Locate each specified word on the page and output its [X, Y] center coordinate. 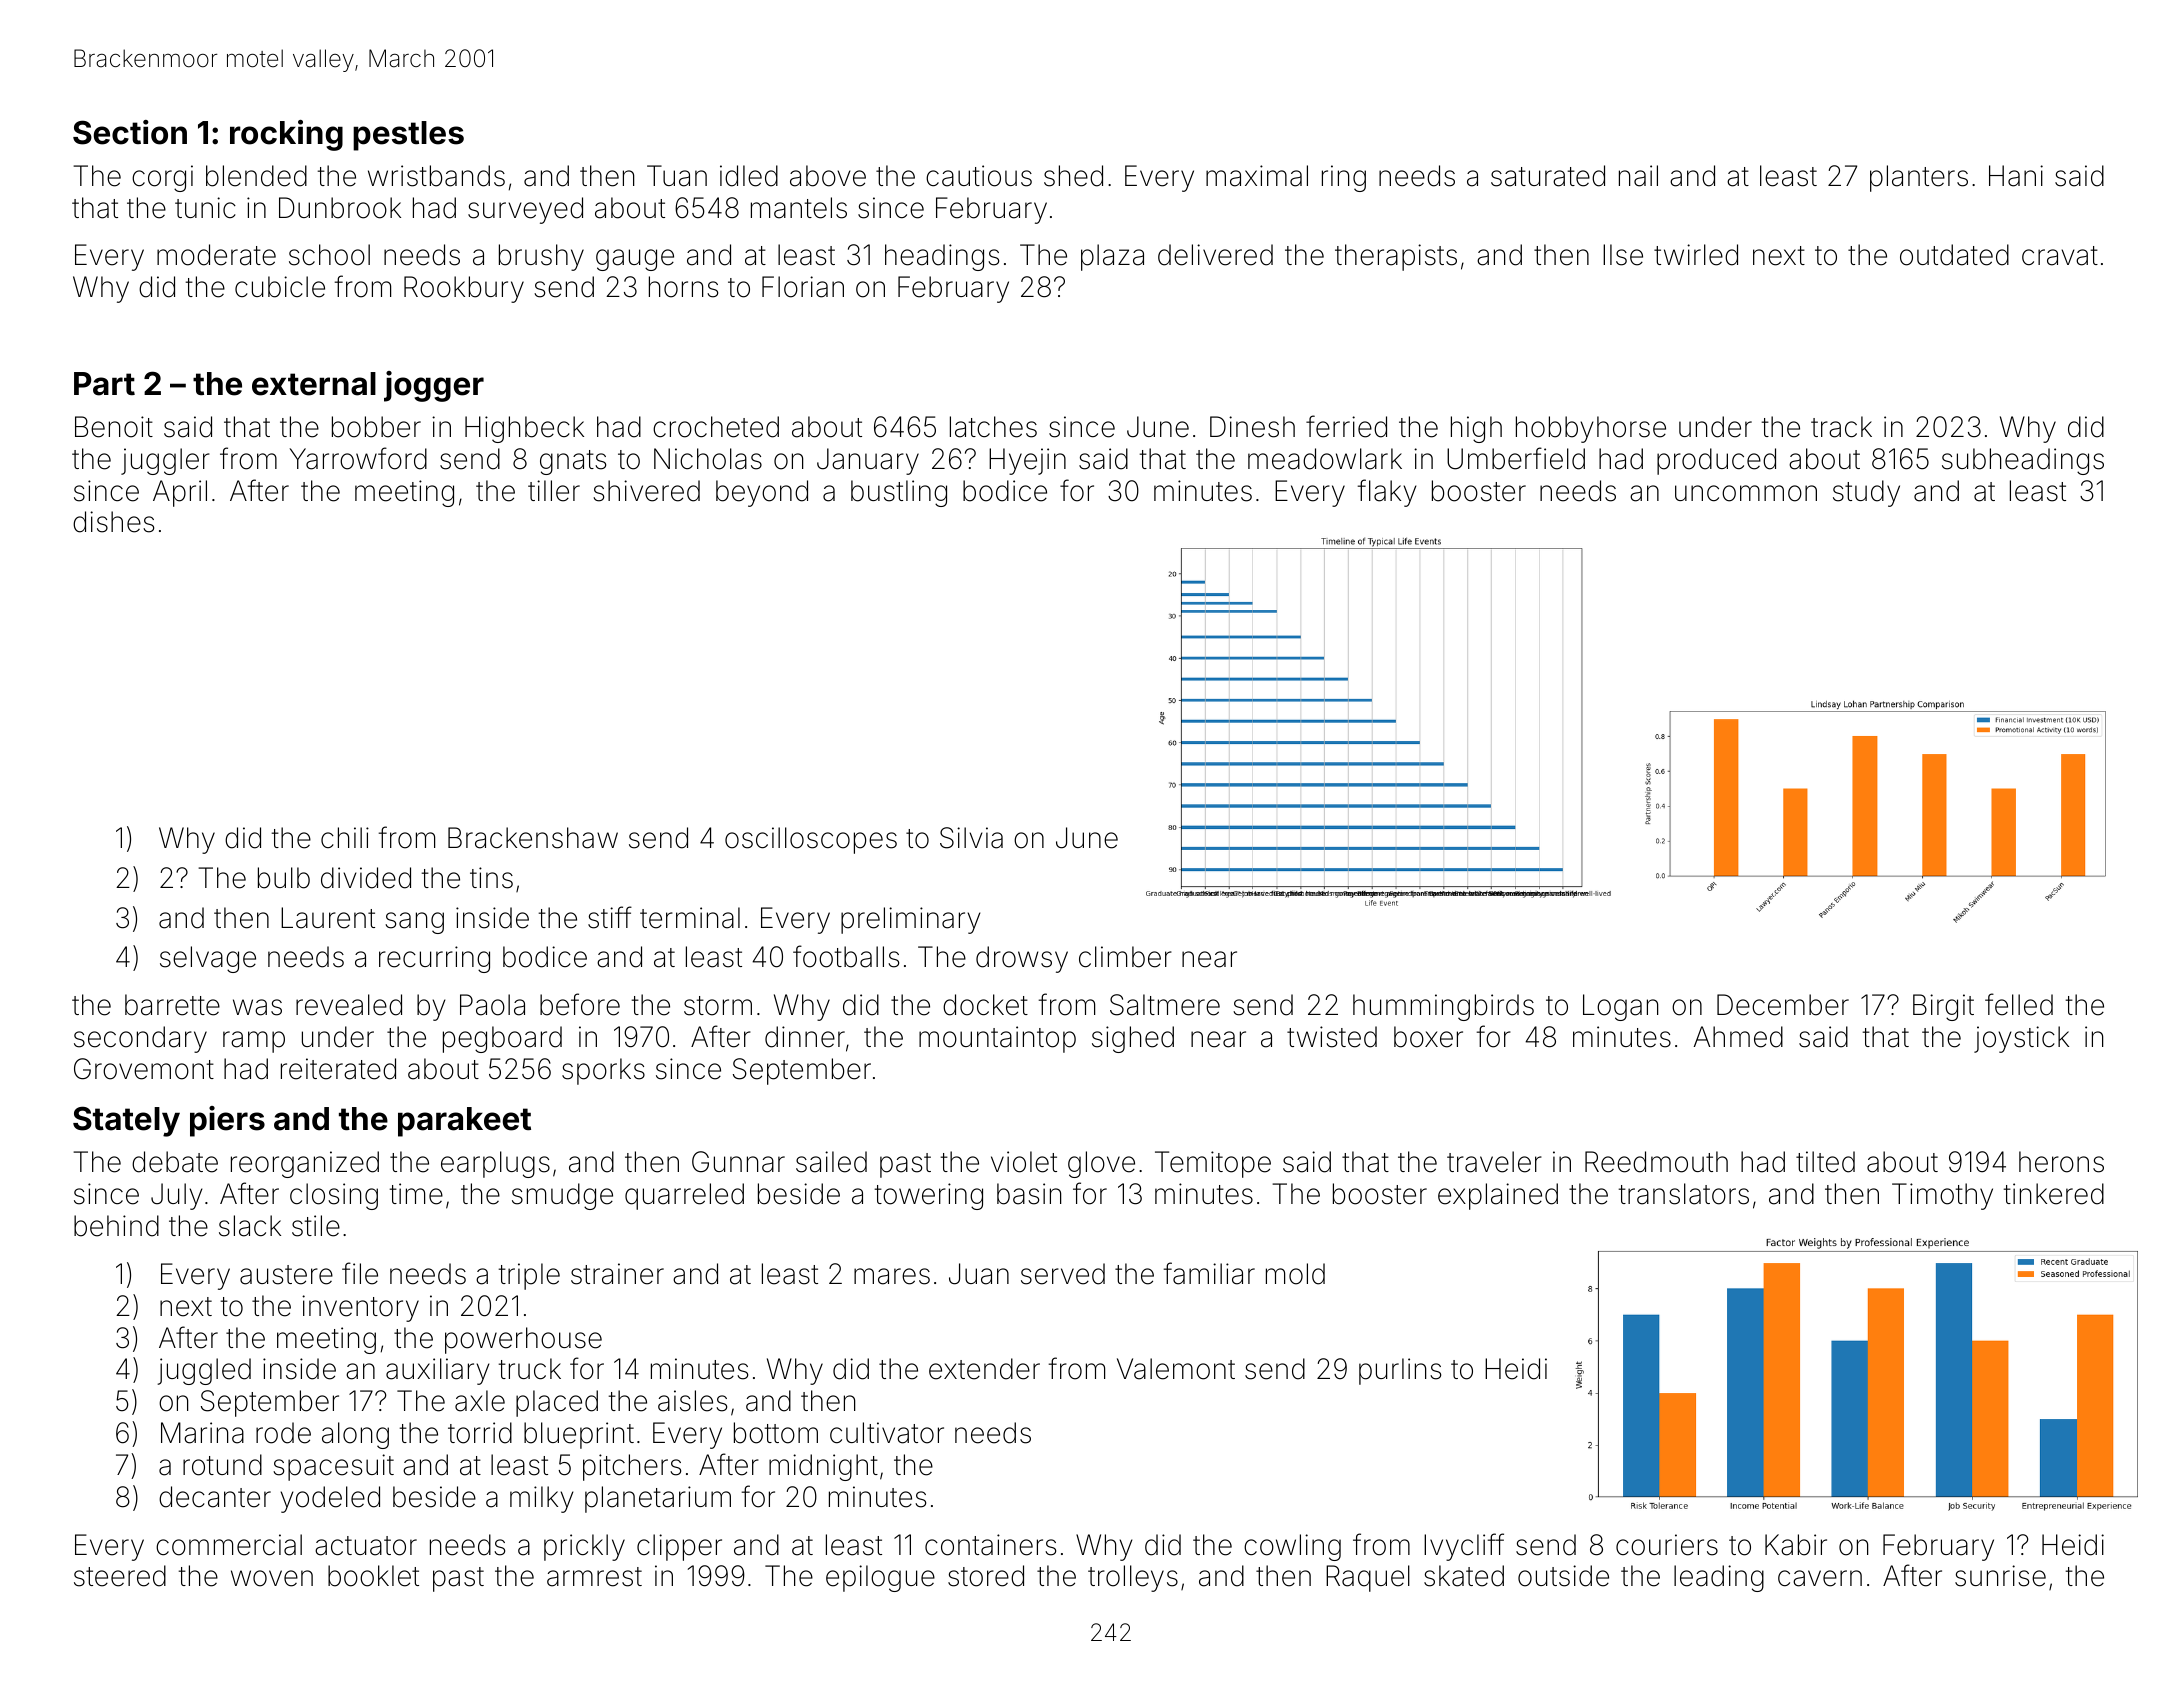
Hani [2016, 176]
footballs [846, 956]
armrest [594, 1577]
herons [2061, 1162]
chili [345, 837]
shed [1073, 176]
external [314, 384]
